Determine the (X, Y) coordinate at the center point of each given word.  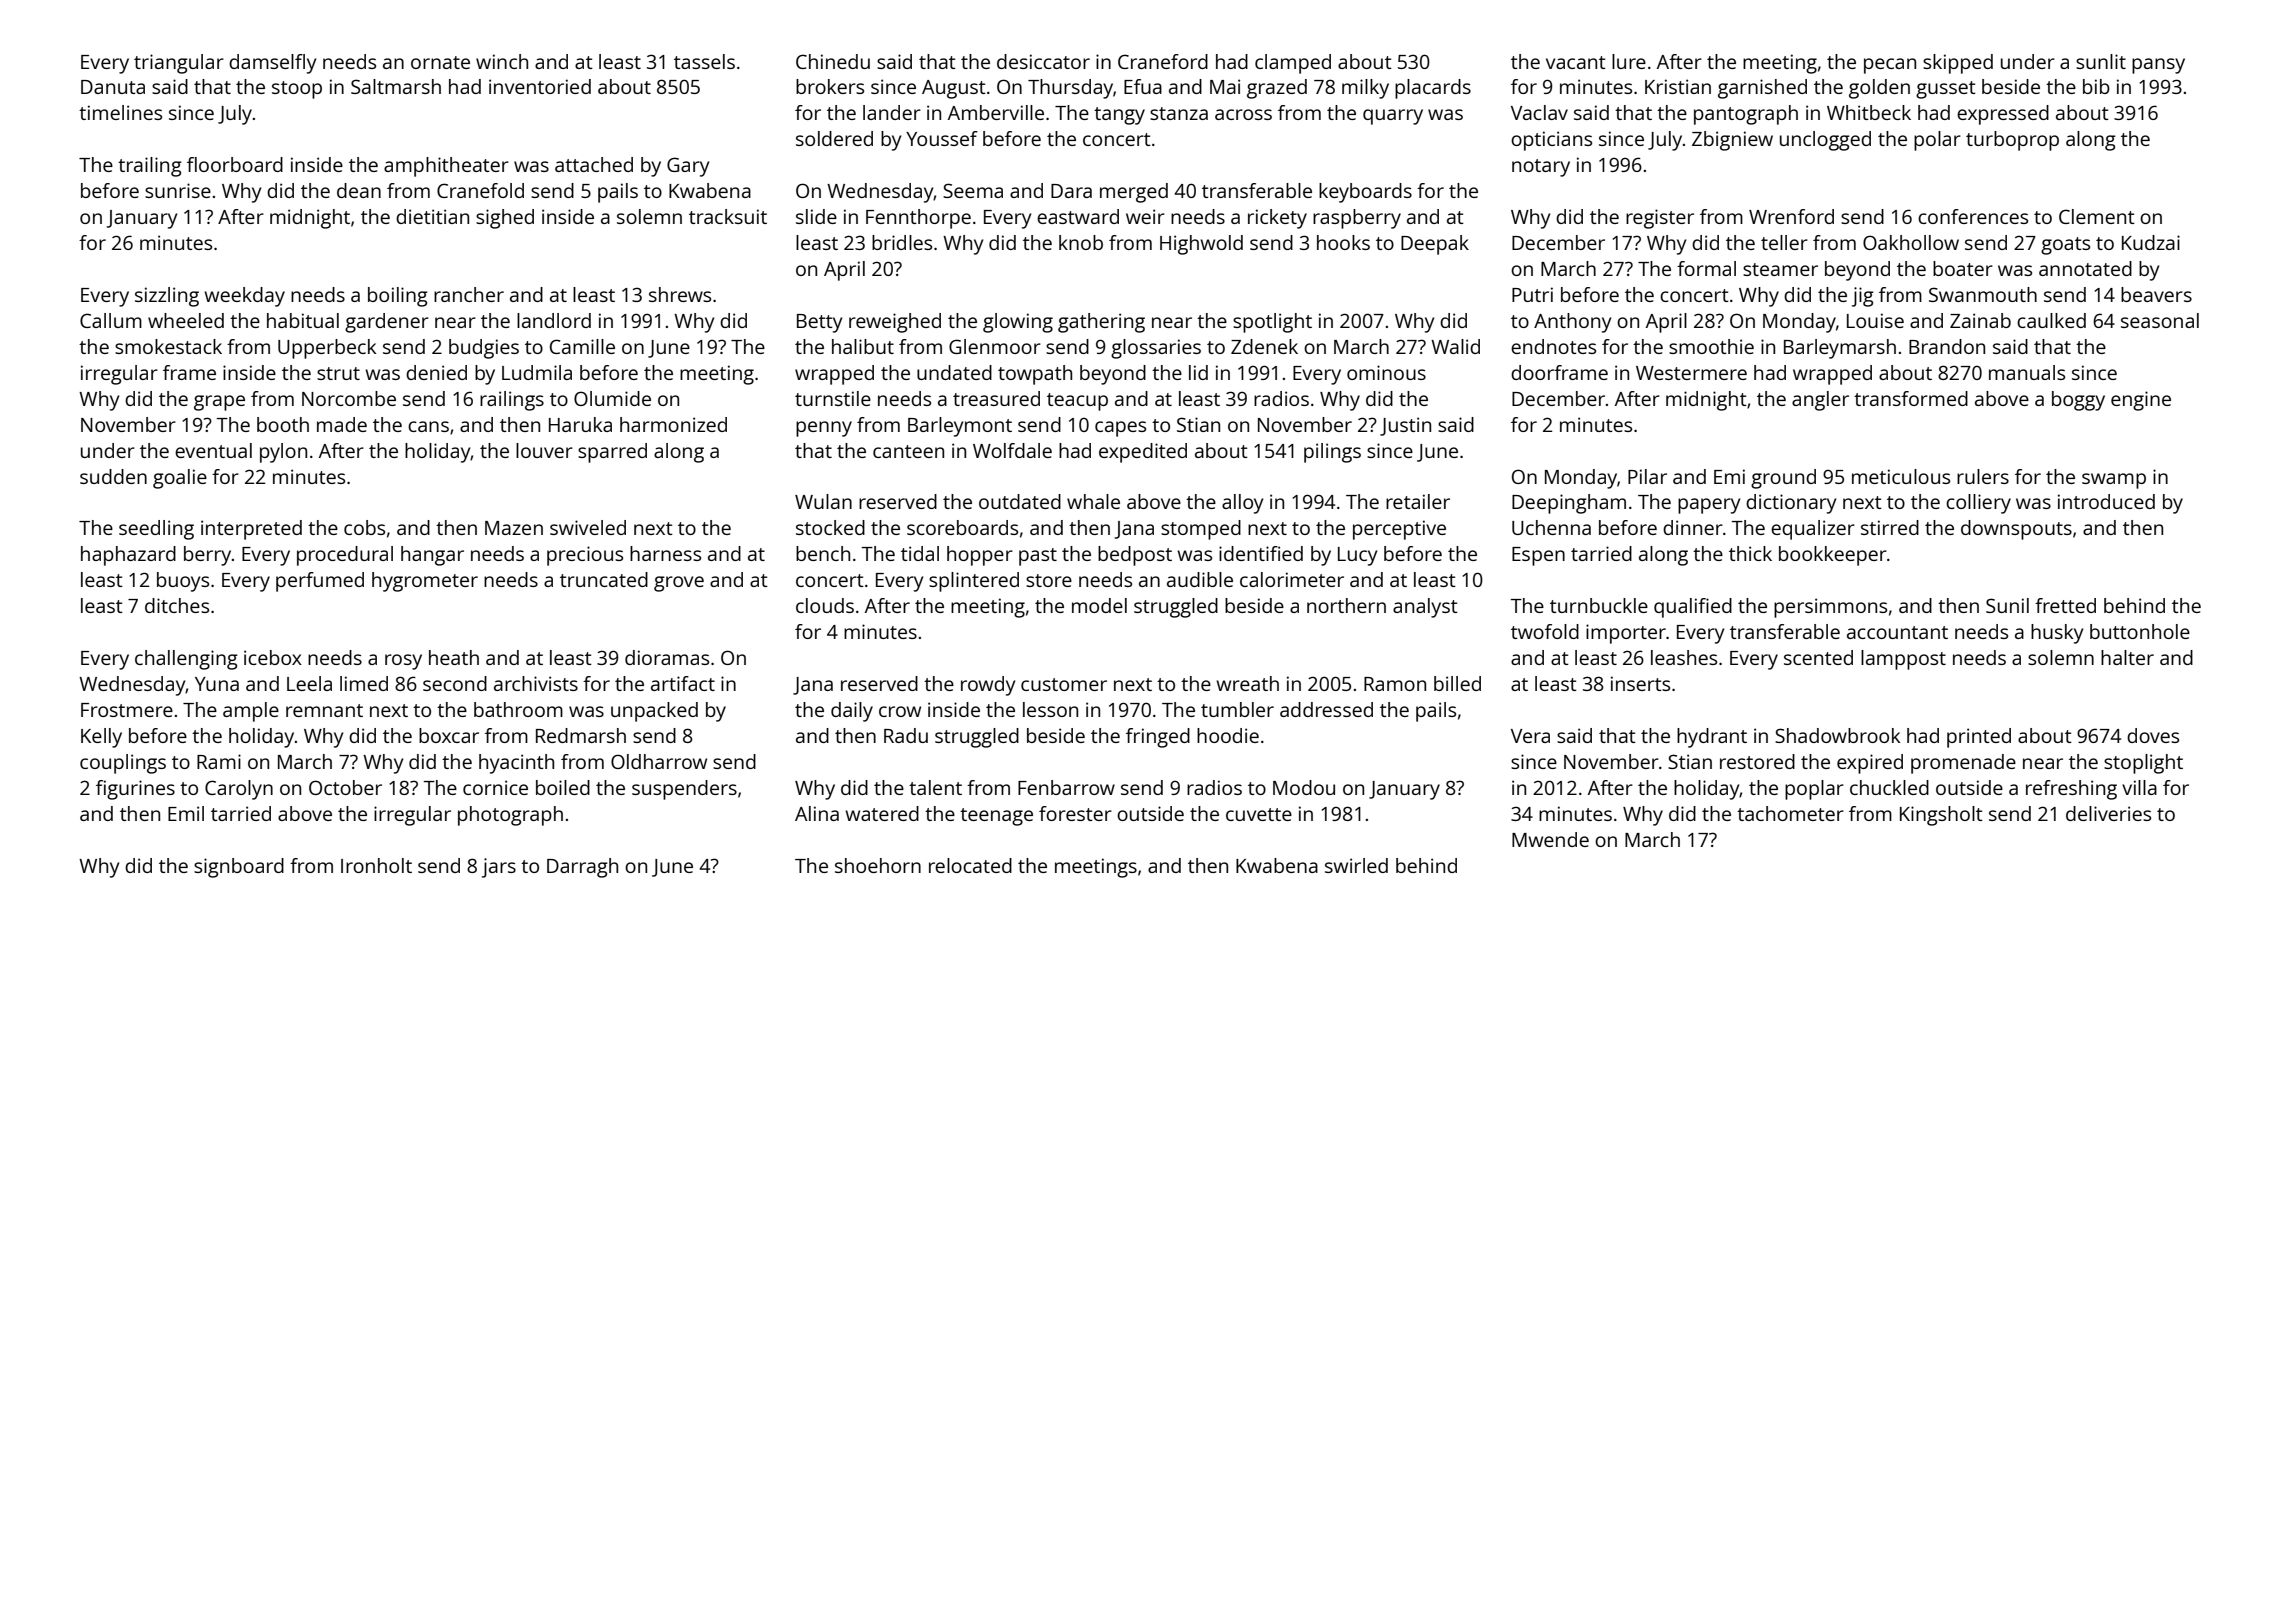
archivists (536, 683)
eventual (213, 450)
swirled (1356, 865)
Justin (1405, 426)
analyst (1425, 608)
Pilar (1647, 476)
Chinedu (833, 61)
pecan (1890, 66)
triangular (179, 64)
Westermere (1691, 373)
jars (499, 868)
